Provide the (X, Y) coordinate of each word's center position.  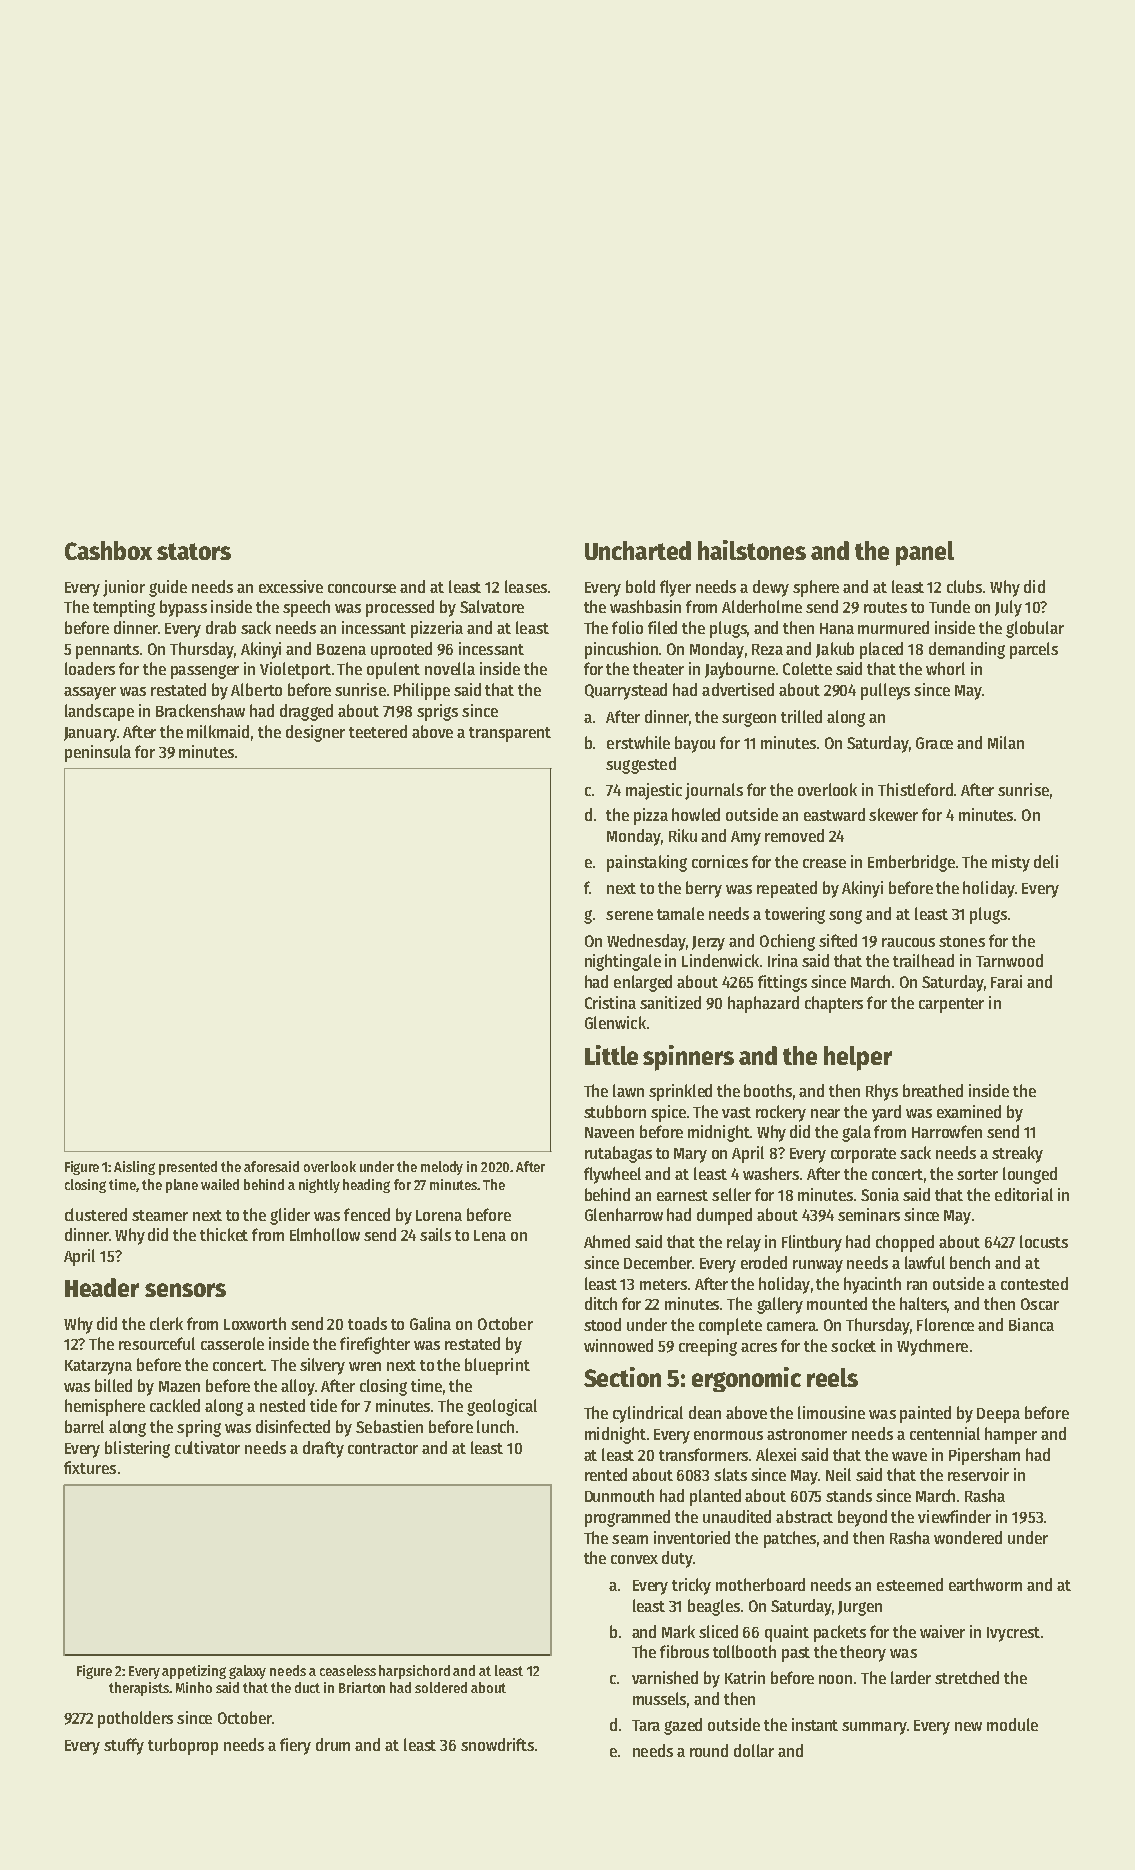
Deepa (998, 1415)
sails (435, 1234)
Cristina (610, 1002)
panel (925, 553)
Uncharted (638, 550)
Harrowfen (947, 1131)
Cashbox (108, 550)
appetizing (194, 1672)
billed (113, 1385)
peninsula (98, 753)
